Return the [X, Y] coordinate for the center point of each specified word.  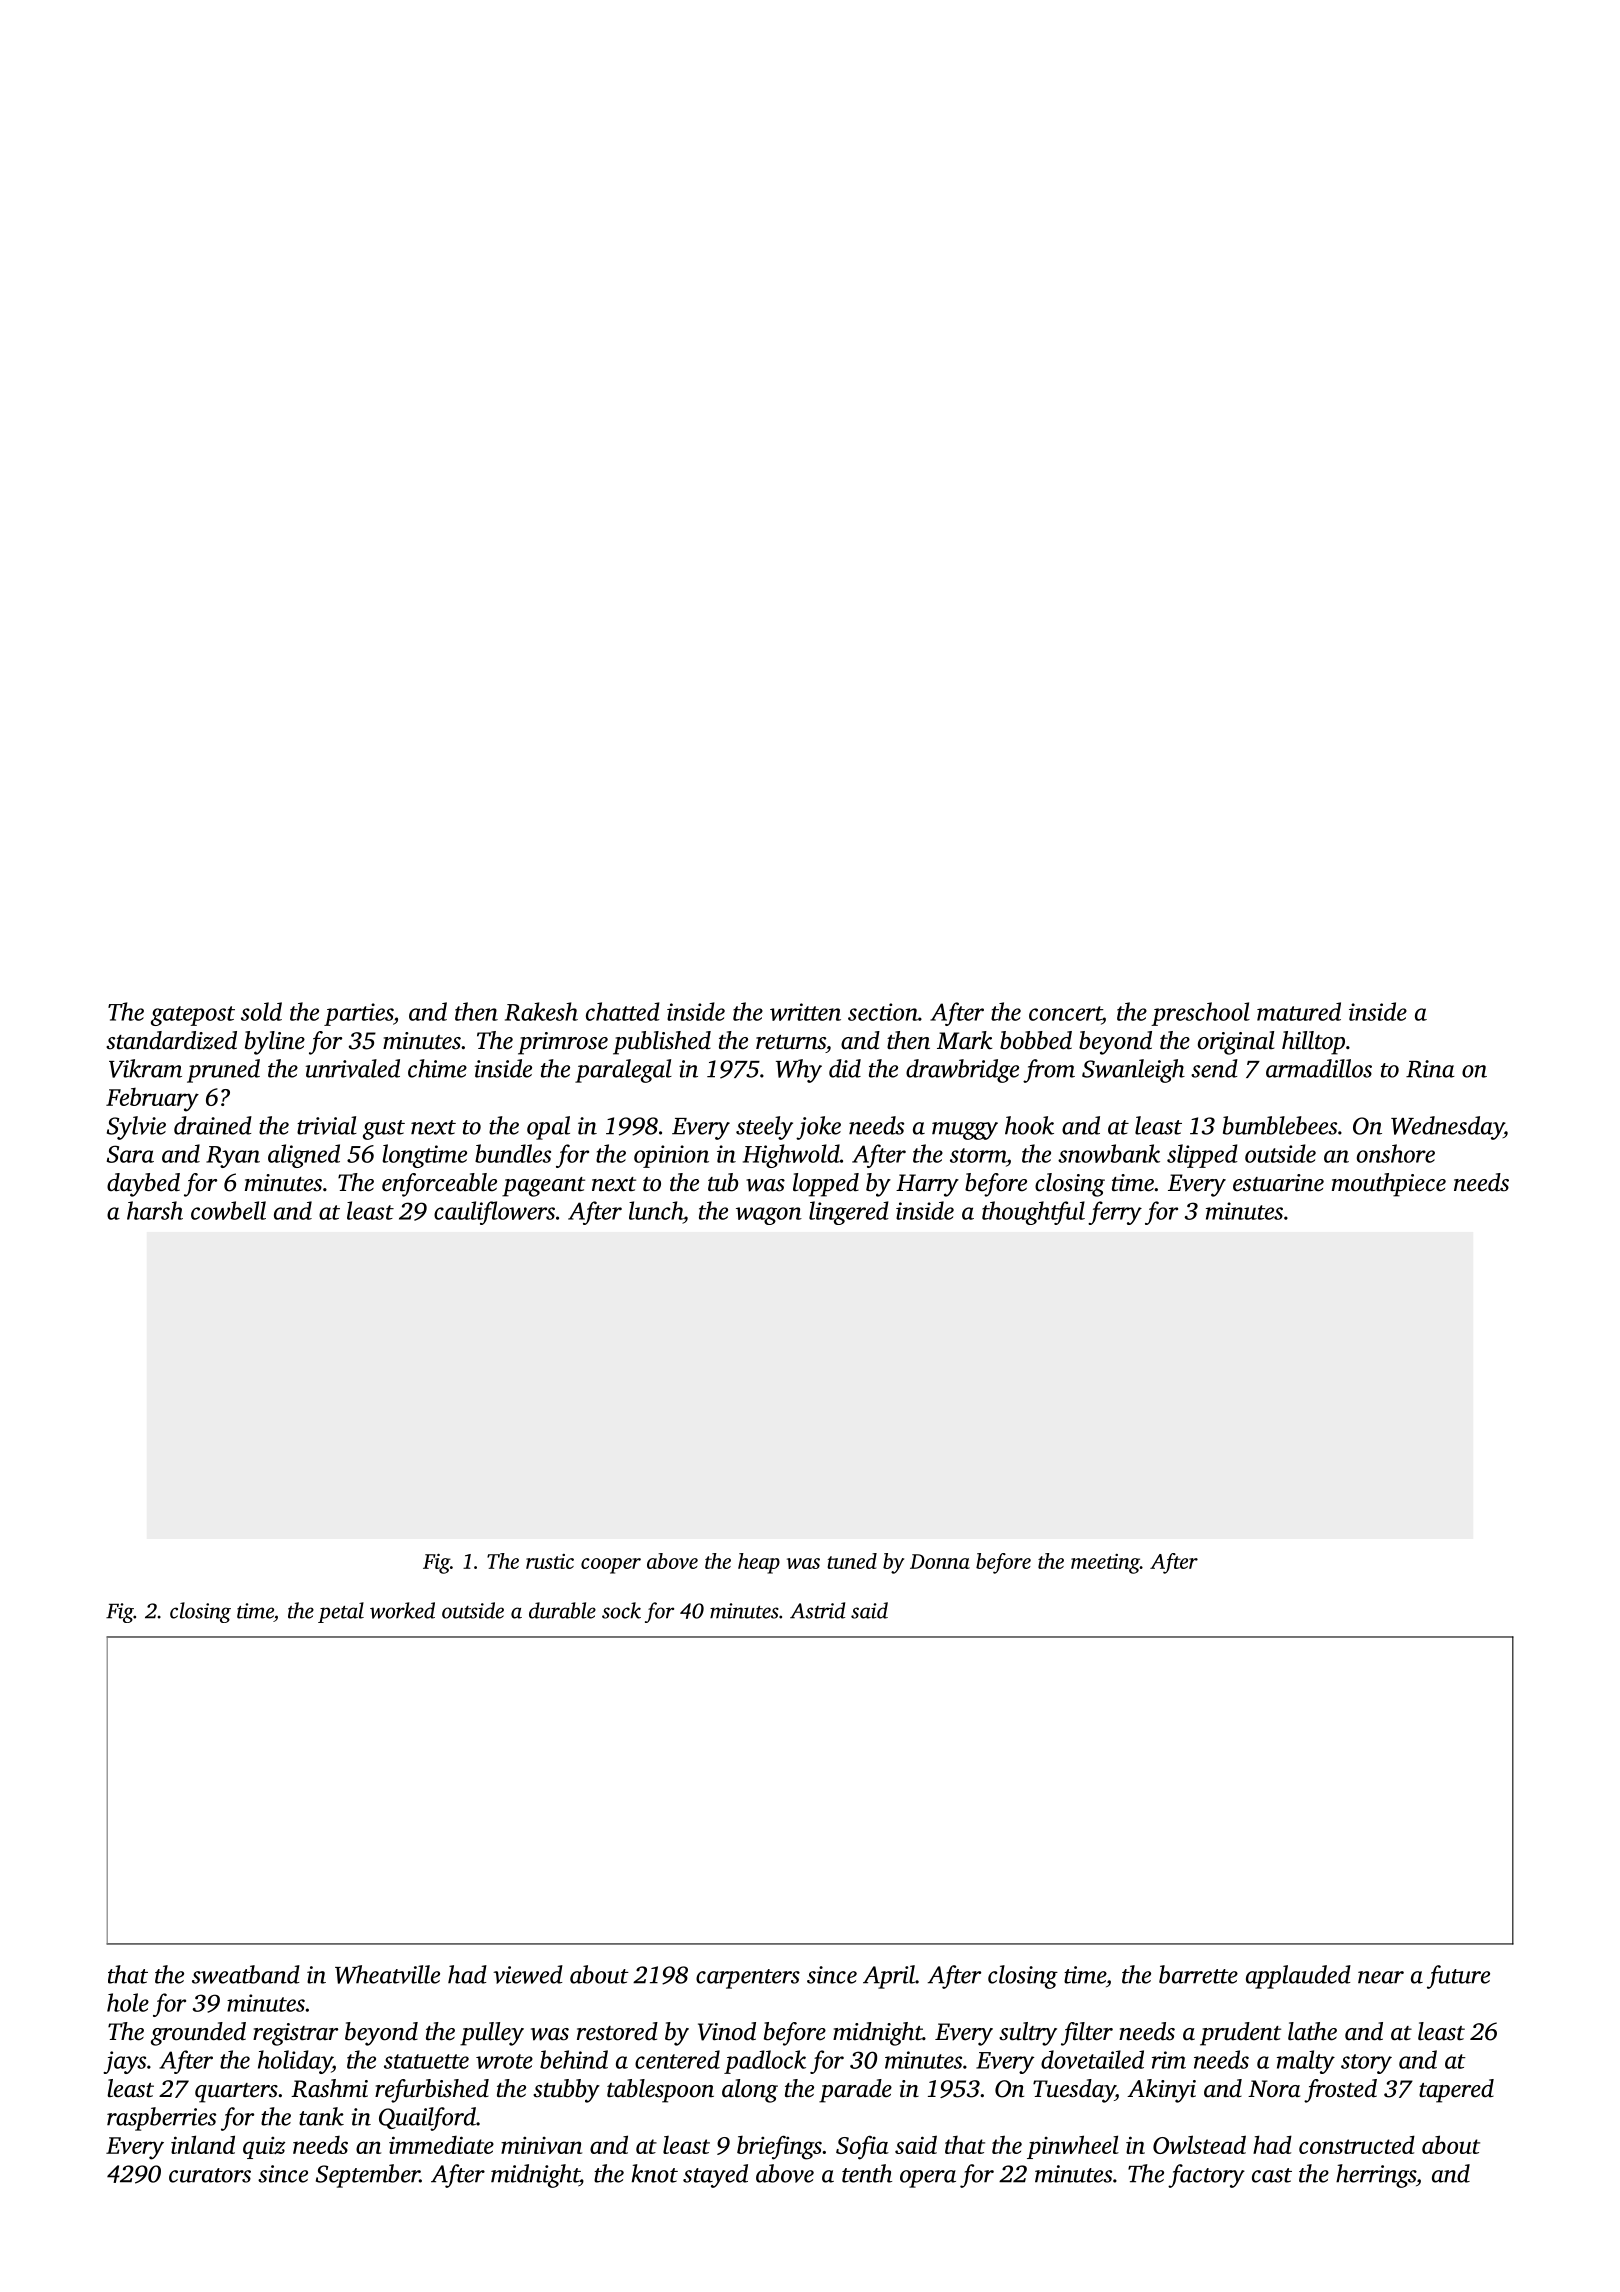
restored [617, 2031]
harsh [155, 1210]
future [1458, 1977]
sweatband [246, 1974]
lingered [849, 1213]
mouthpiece [1389, 1185]
